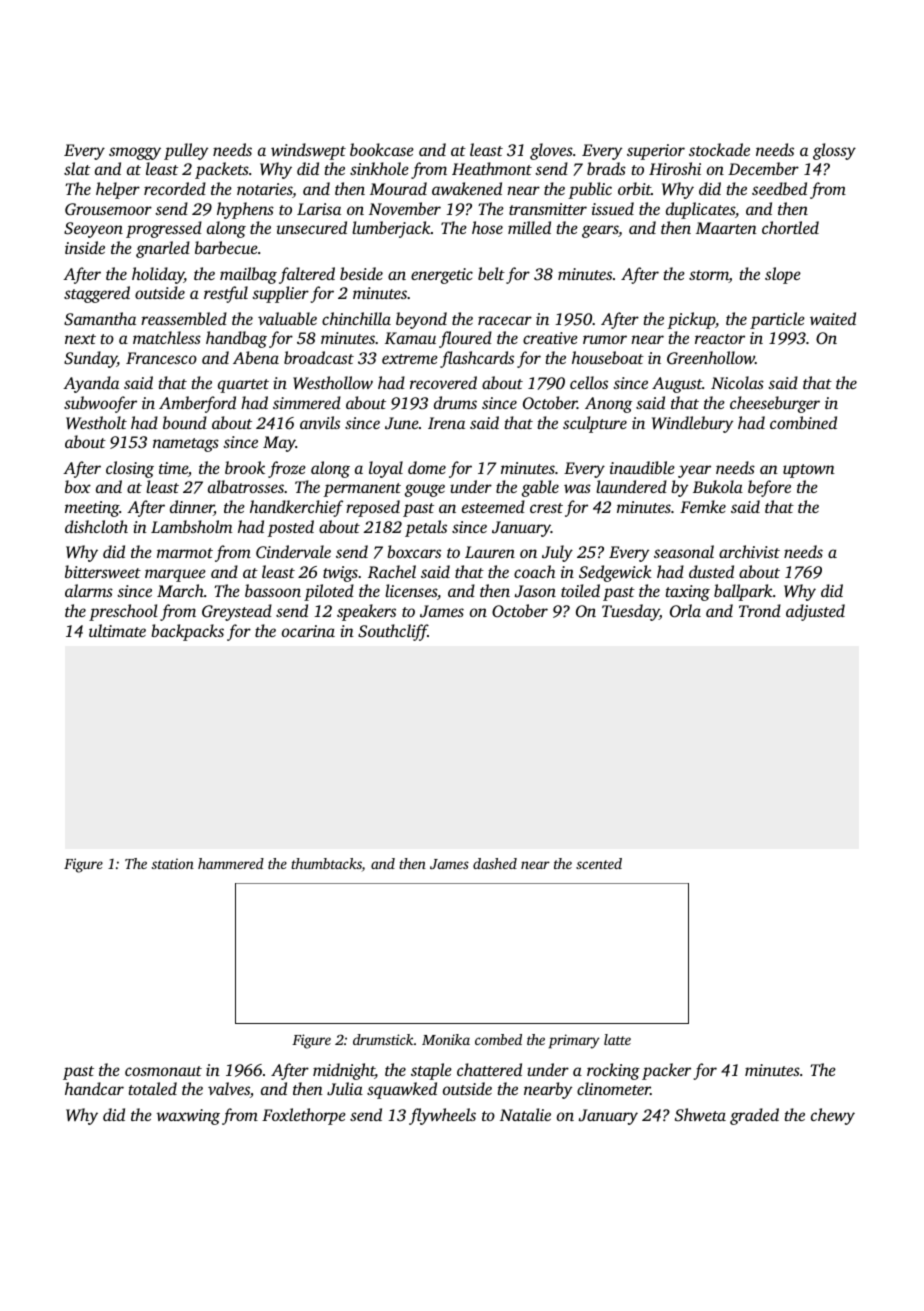  I want to click on dashed, so click(495, 863).
